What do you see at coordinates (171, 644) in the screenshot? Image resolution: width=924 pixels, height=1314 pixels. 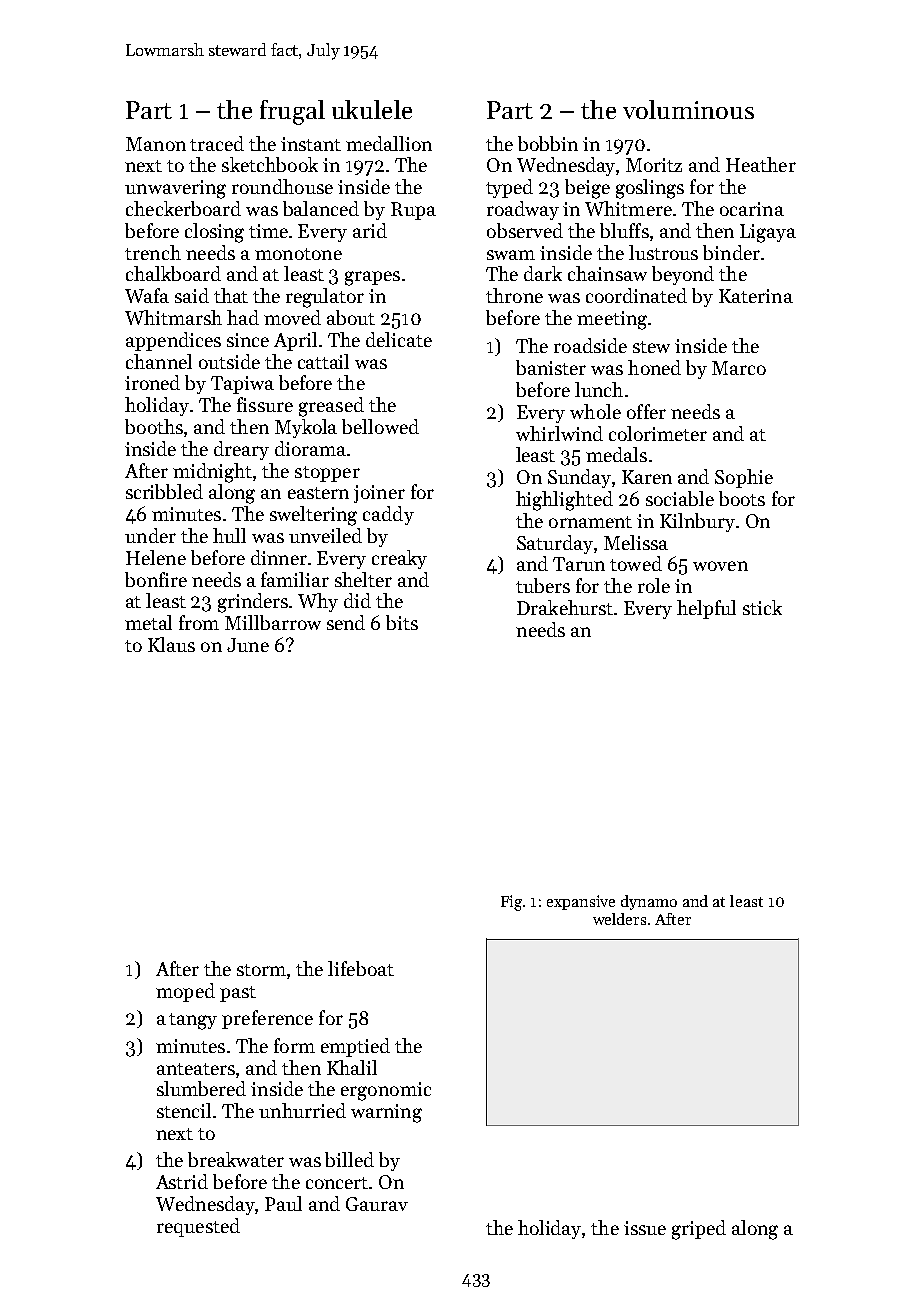 I see `Klaus` at bounding box center [171, 644].
